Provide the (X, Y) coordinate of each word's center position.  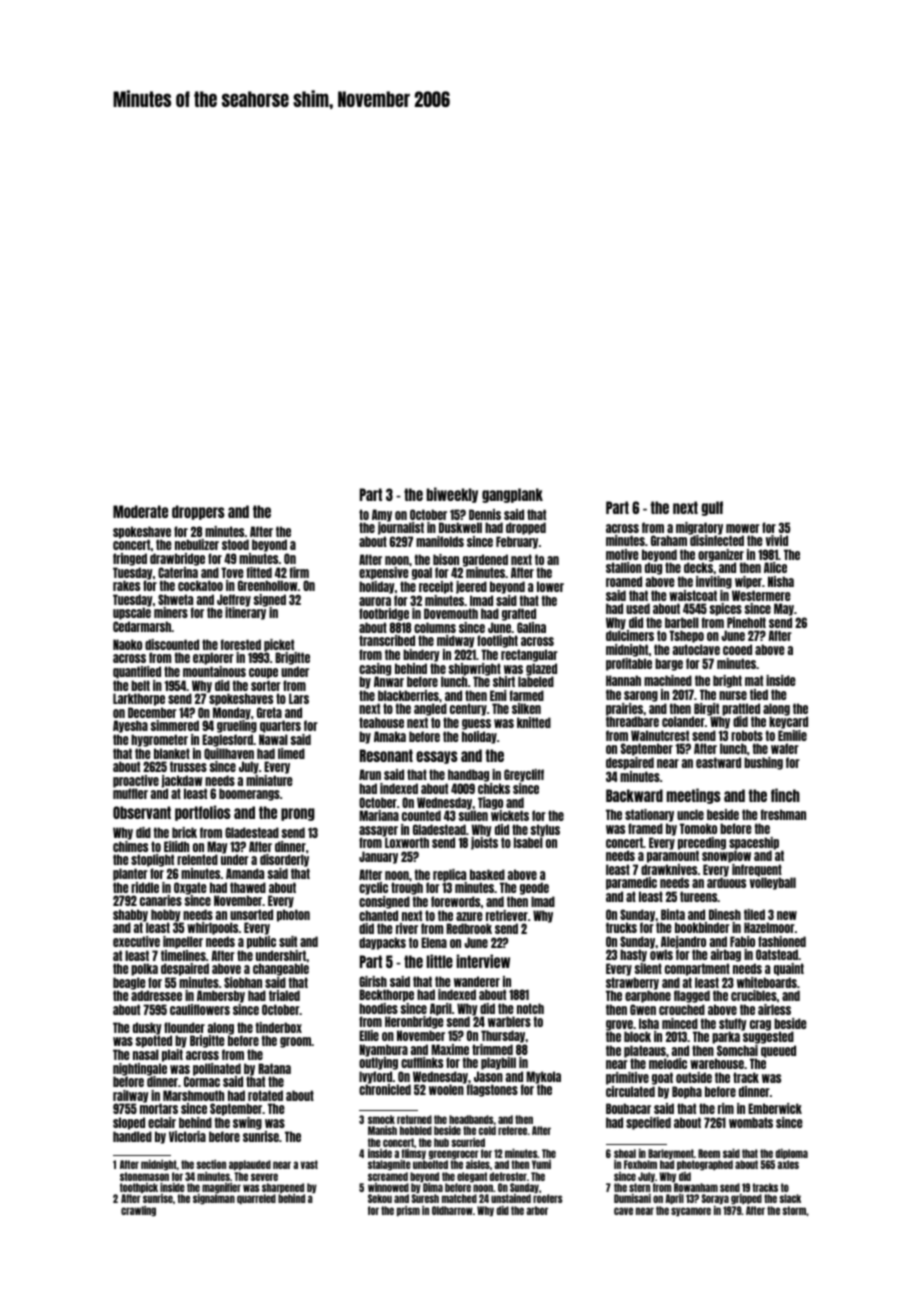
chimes (130, 846)
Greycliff (524, 775)
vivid (776, 540)
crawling (138, 1211)
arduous (726, 883)
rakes (126, 585)
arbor (537, 1210)
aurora (375, 601)
